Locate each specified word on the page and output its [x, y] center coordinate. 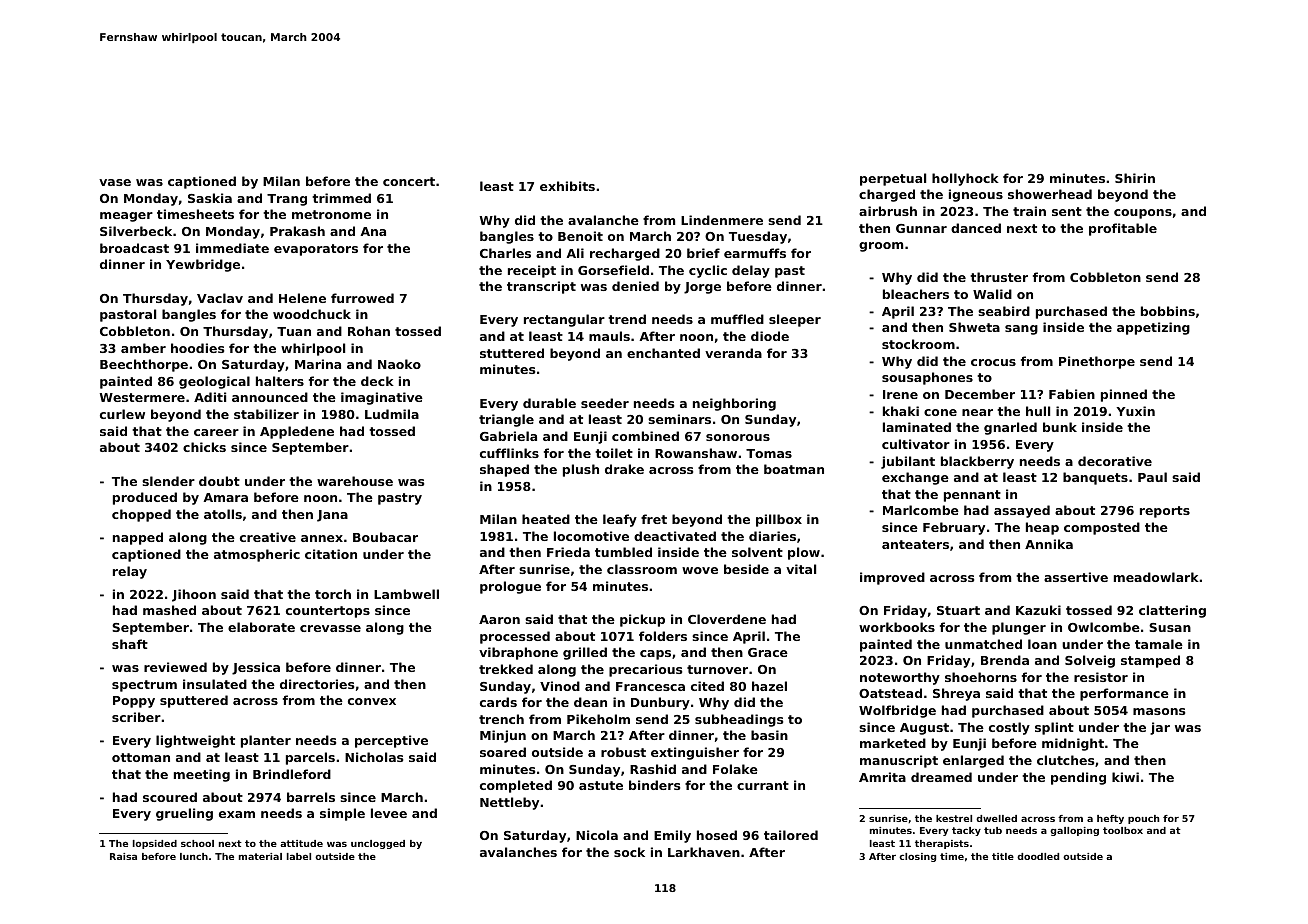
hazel [769, 686]
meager [126, 217]
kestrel [954, 818]
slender [168, 481]
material [260, 856]
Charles [505, 253]
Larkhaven [704, 852]
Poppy [134, 702]
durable [549, 403]
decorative [1115, 461]
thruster [999, 277]
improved [892, 578]
